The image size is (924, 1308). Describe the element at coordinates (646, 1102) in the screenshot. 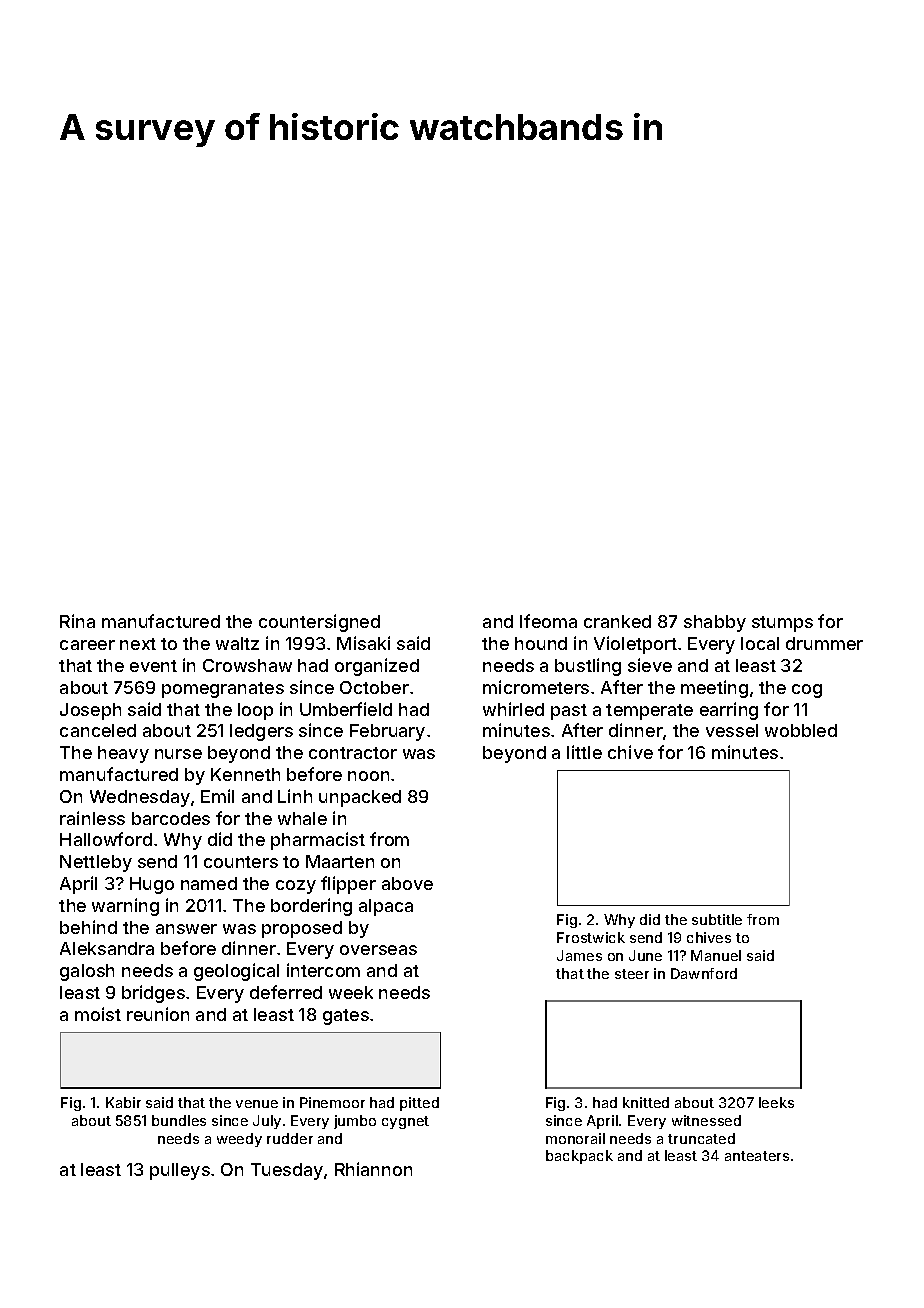

I see `knitted` at that location.
